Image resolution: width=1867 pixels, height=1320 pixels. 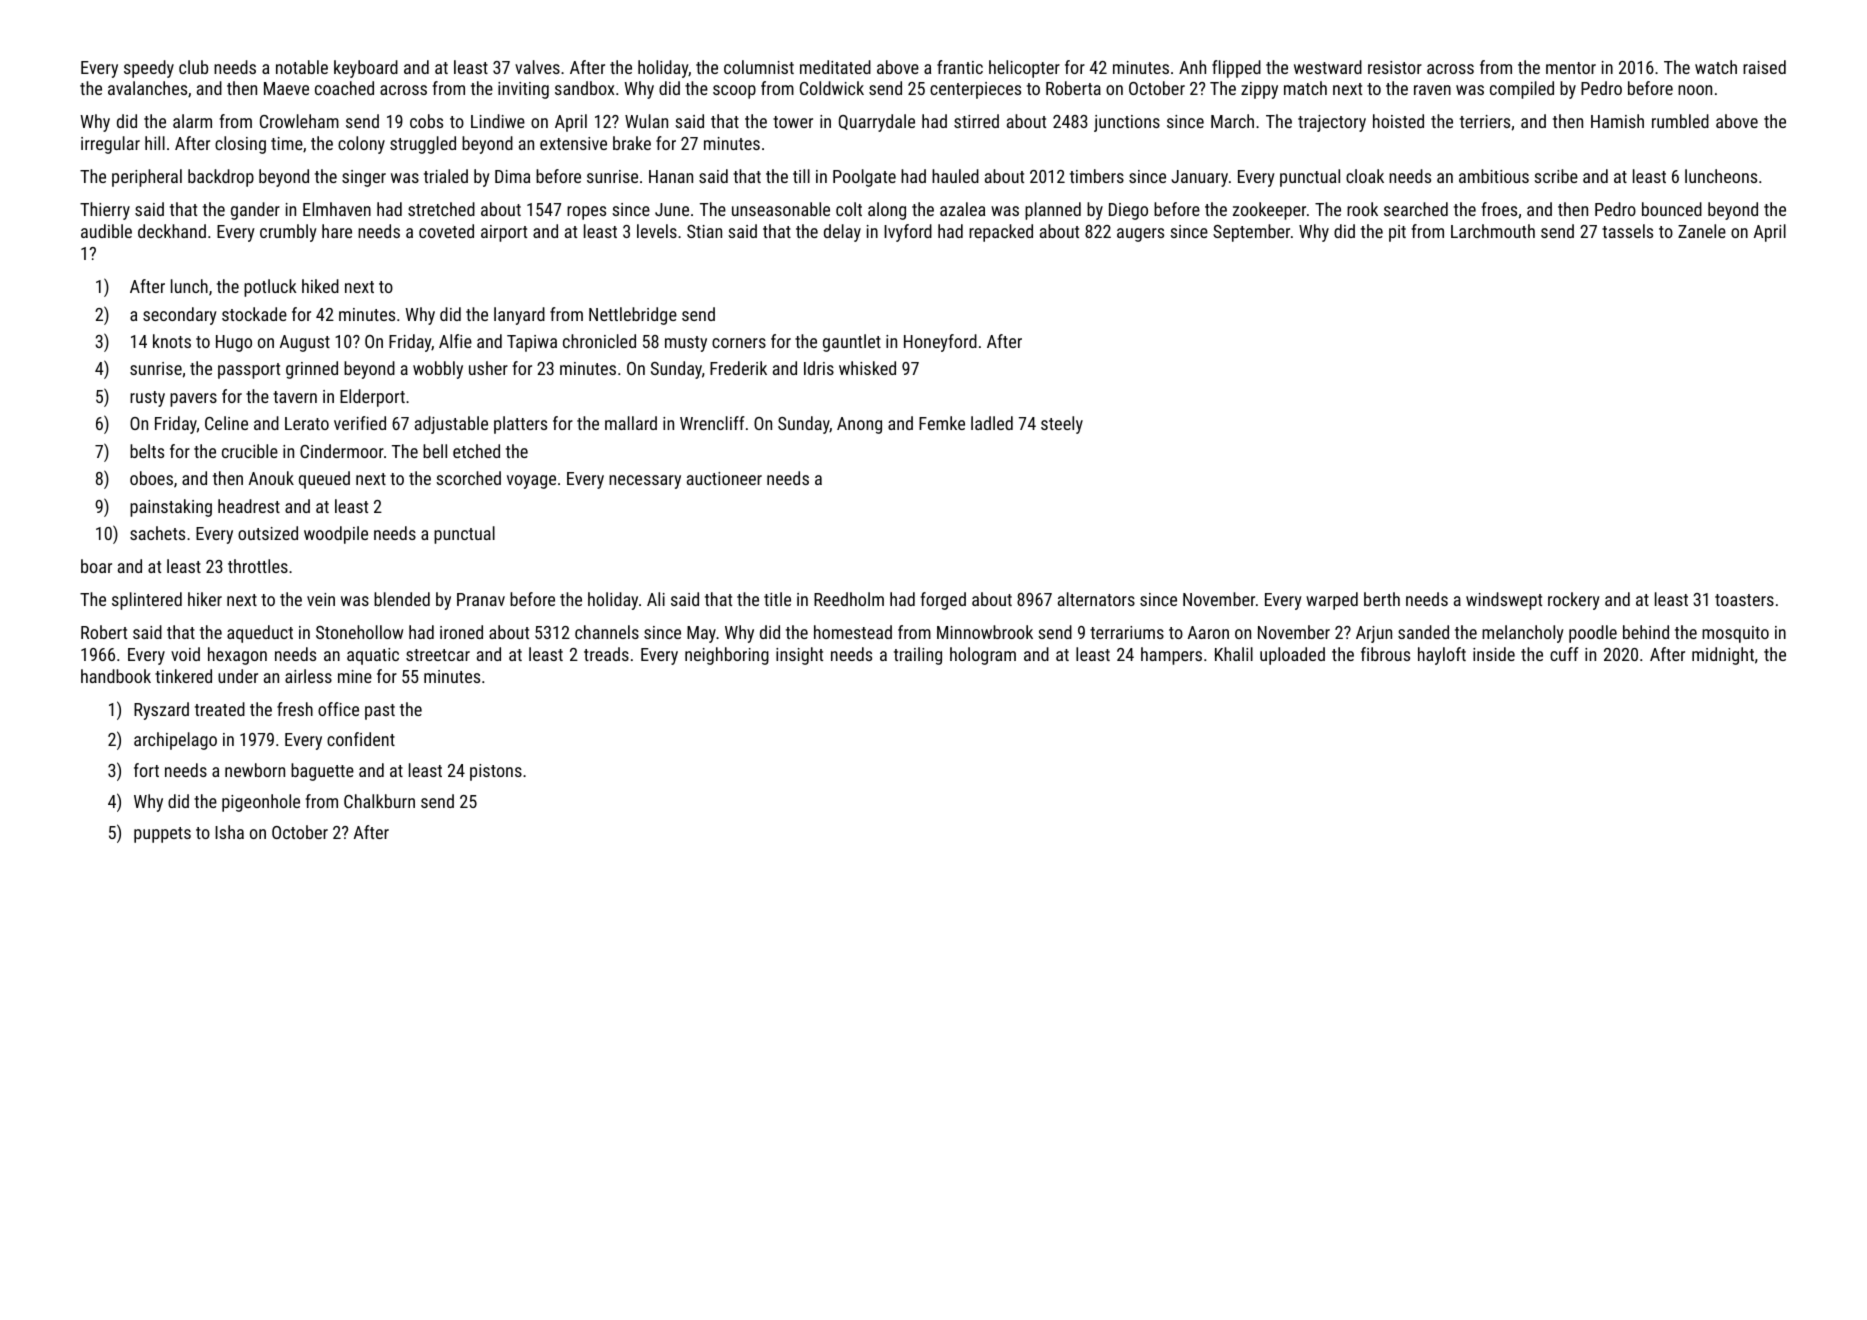 I want to click on Chalkburn, so click(x=379, y=801).
